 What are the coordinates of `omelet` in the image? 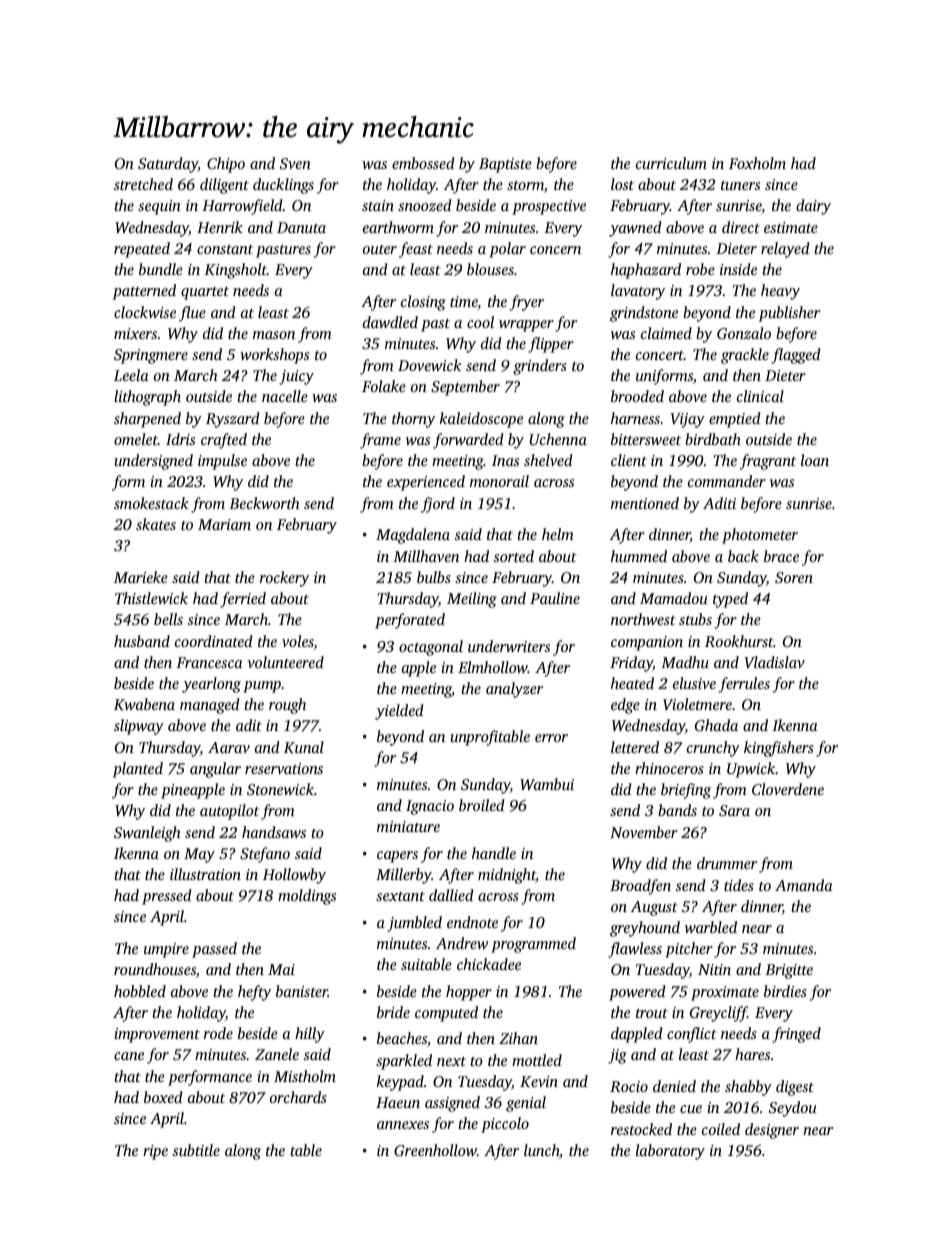 It's located at (136, 439).
